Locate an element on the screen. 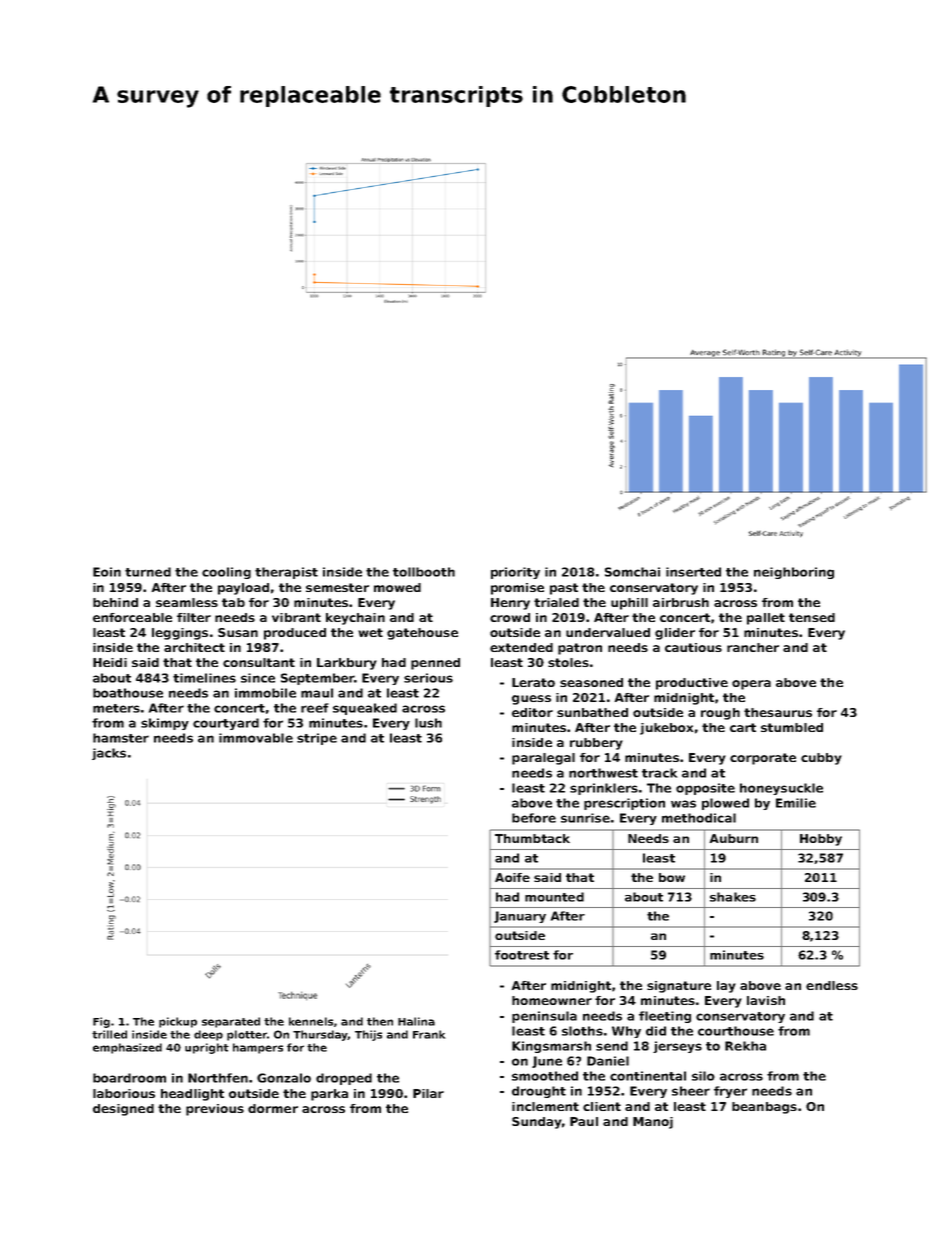 The height and width of the screenshot is (1233, 952). separated is located at coordinates (231, 1022).
